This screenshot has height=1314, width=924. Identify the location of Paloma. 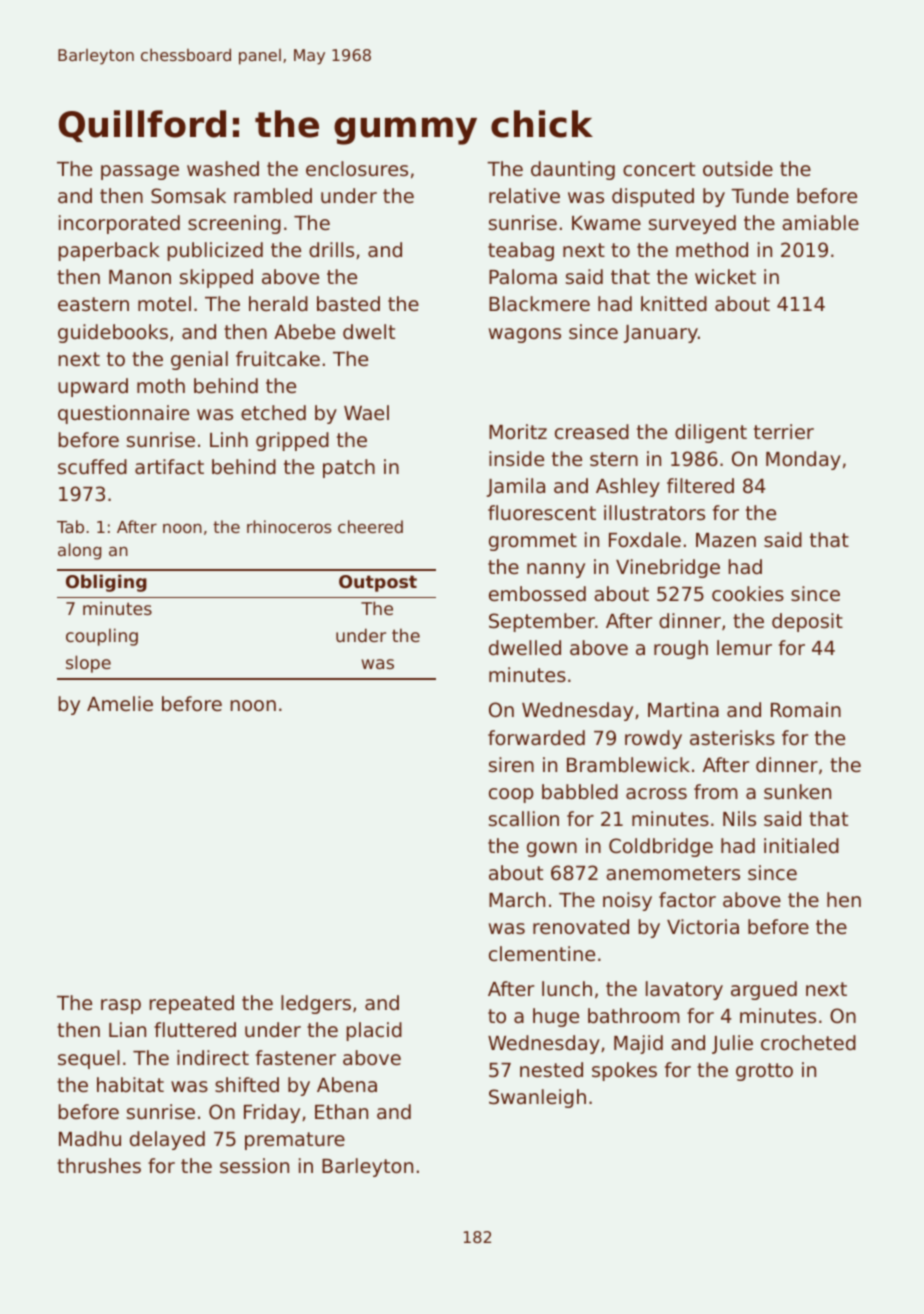
(523, 276).
